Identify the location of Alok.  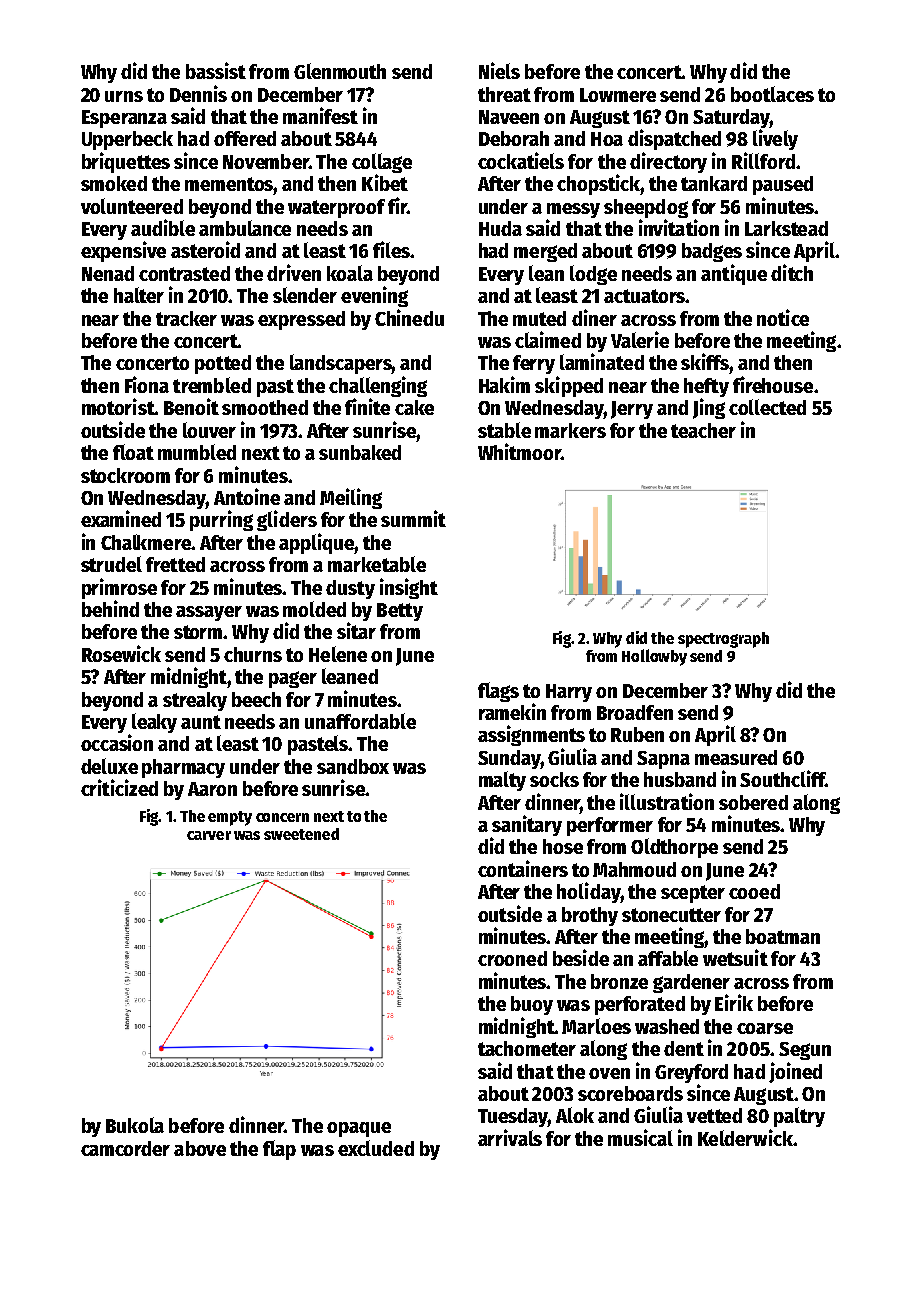
(575, 1115).
